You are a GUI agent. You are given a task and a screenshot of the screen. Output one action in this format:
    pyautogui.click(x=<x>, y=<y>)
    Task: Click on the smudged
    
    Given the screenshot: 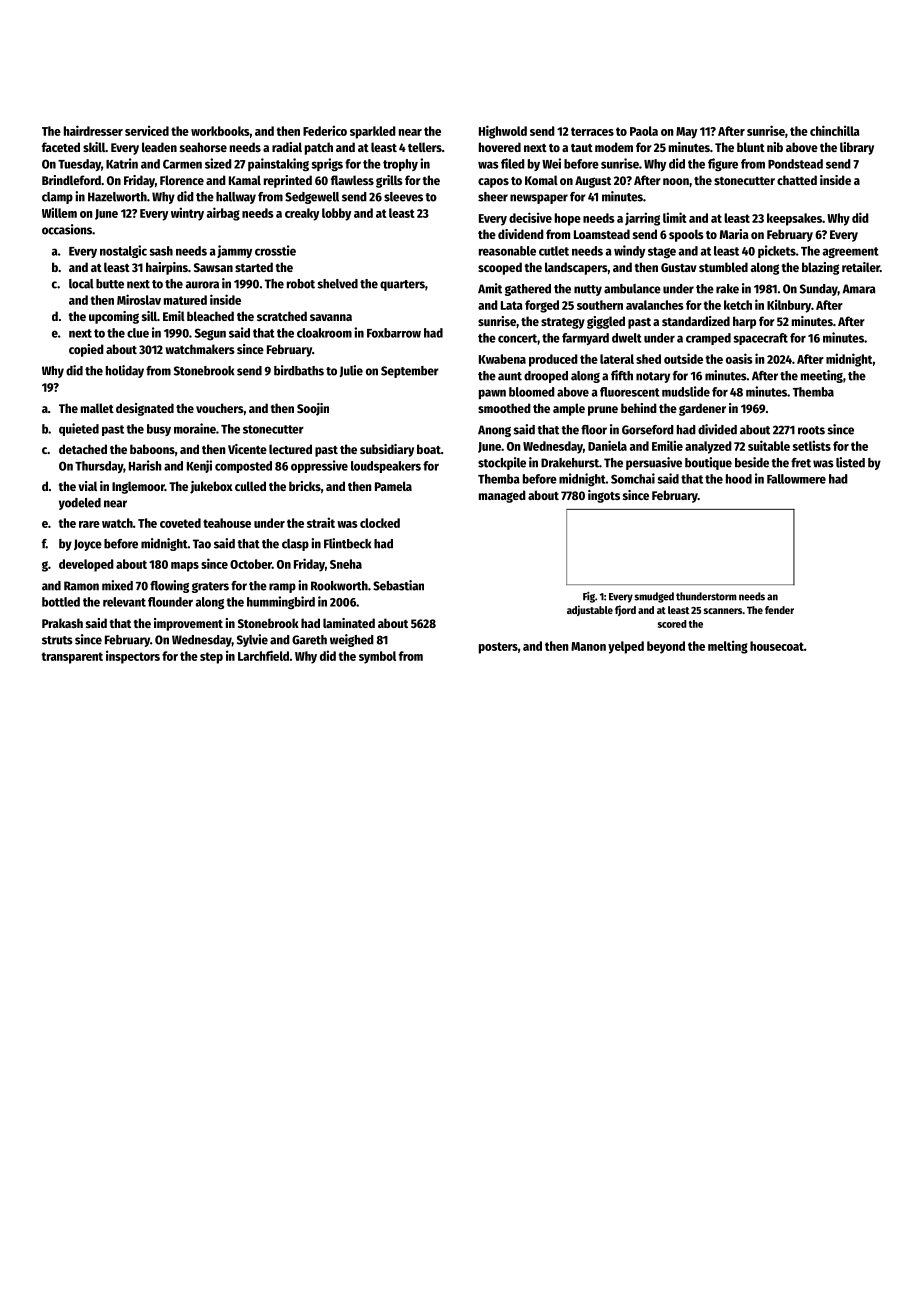 What is the action you would take?
    pyautogui.click(x=654, y=597)
